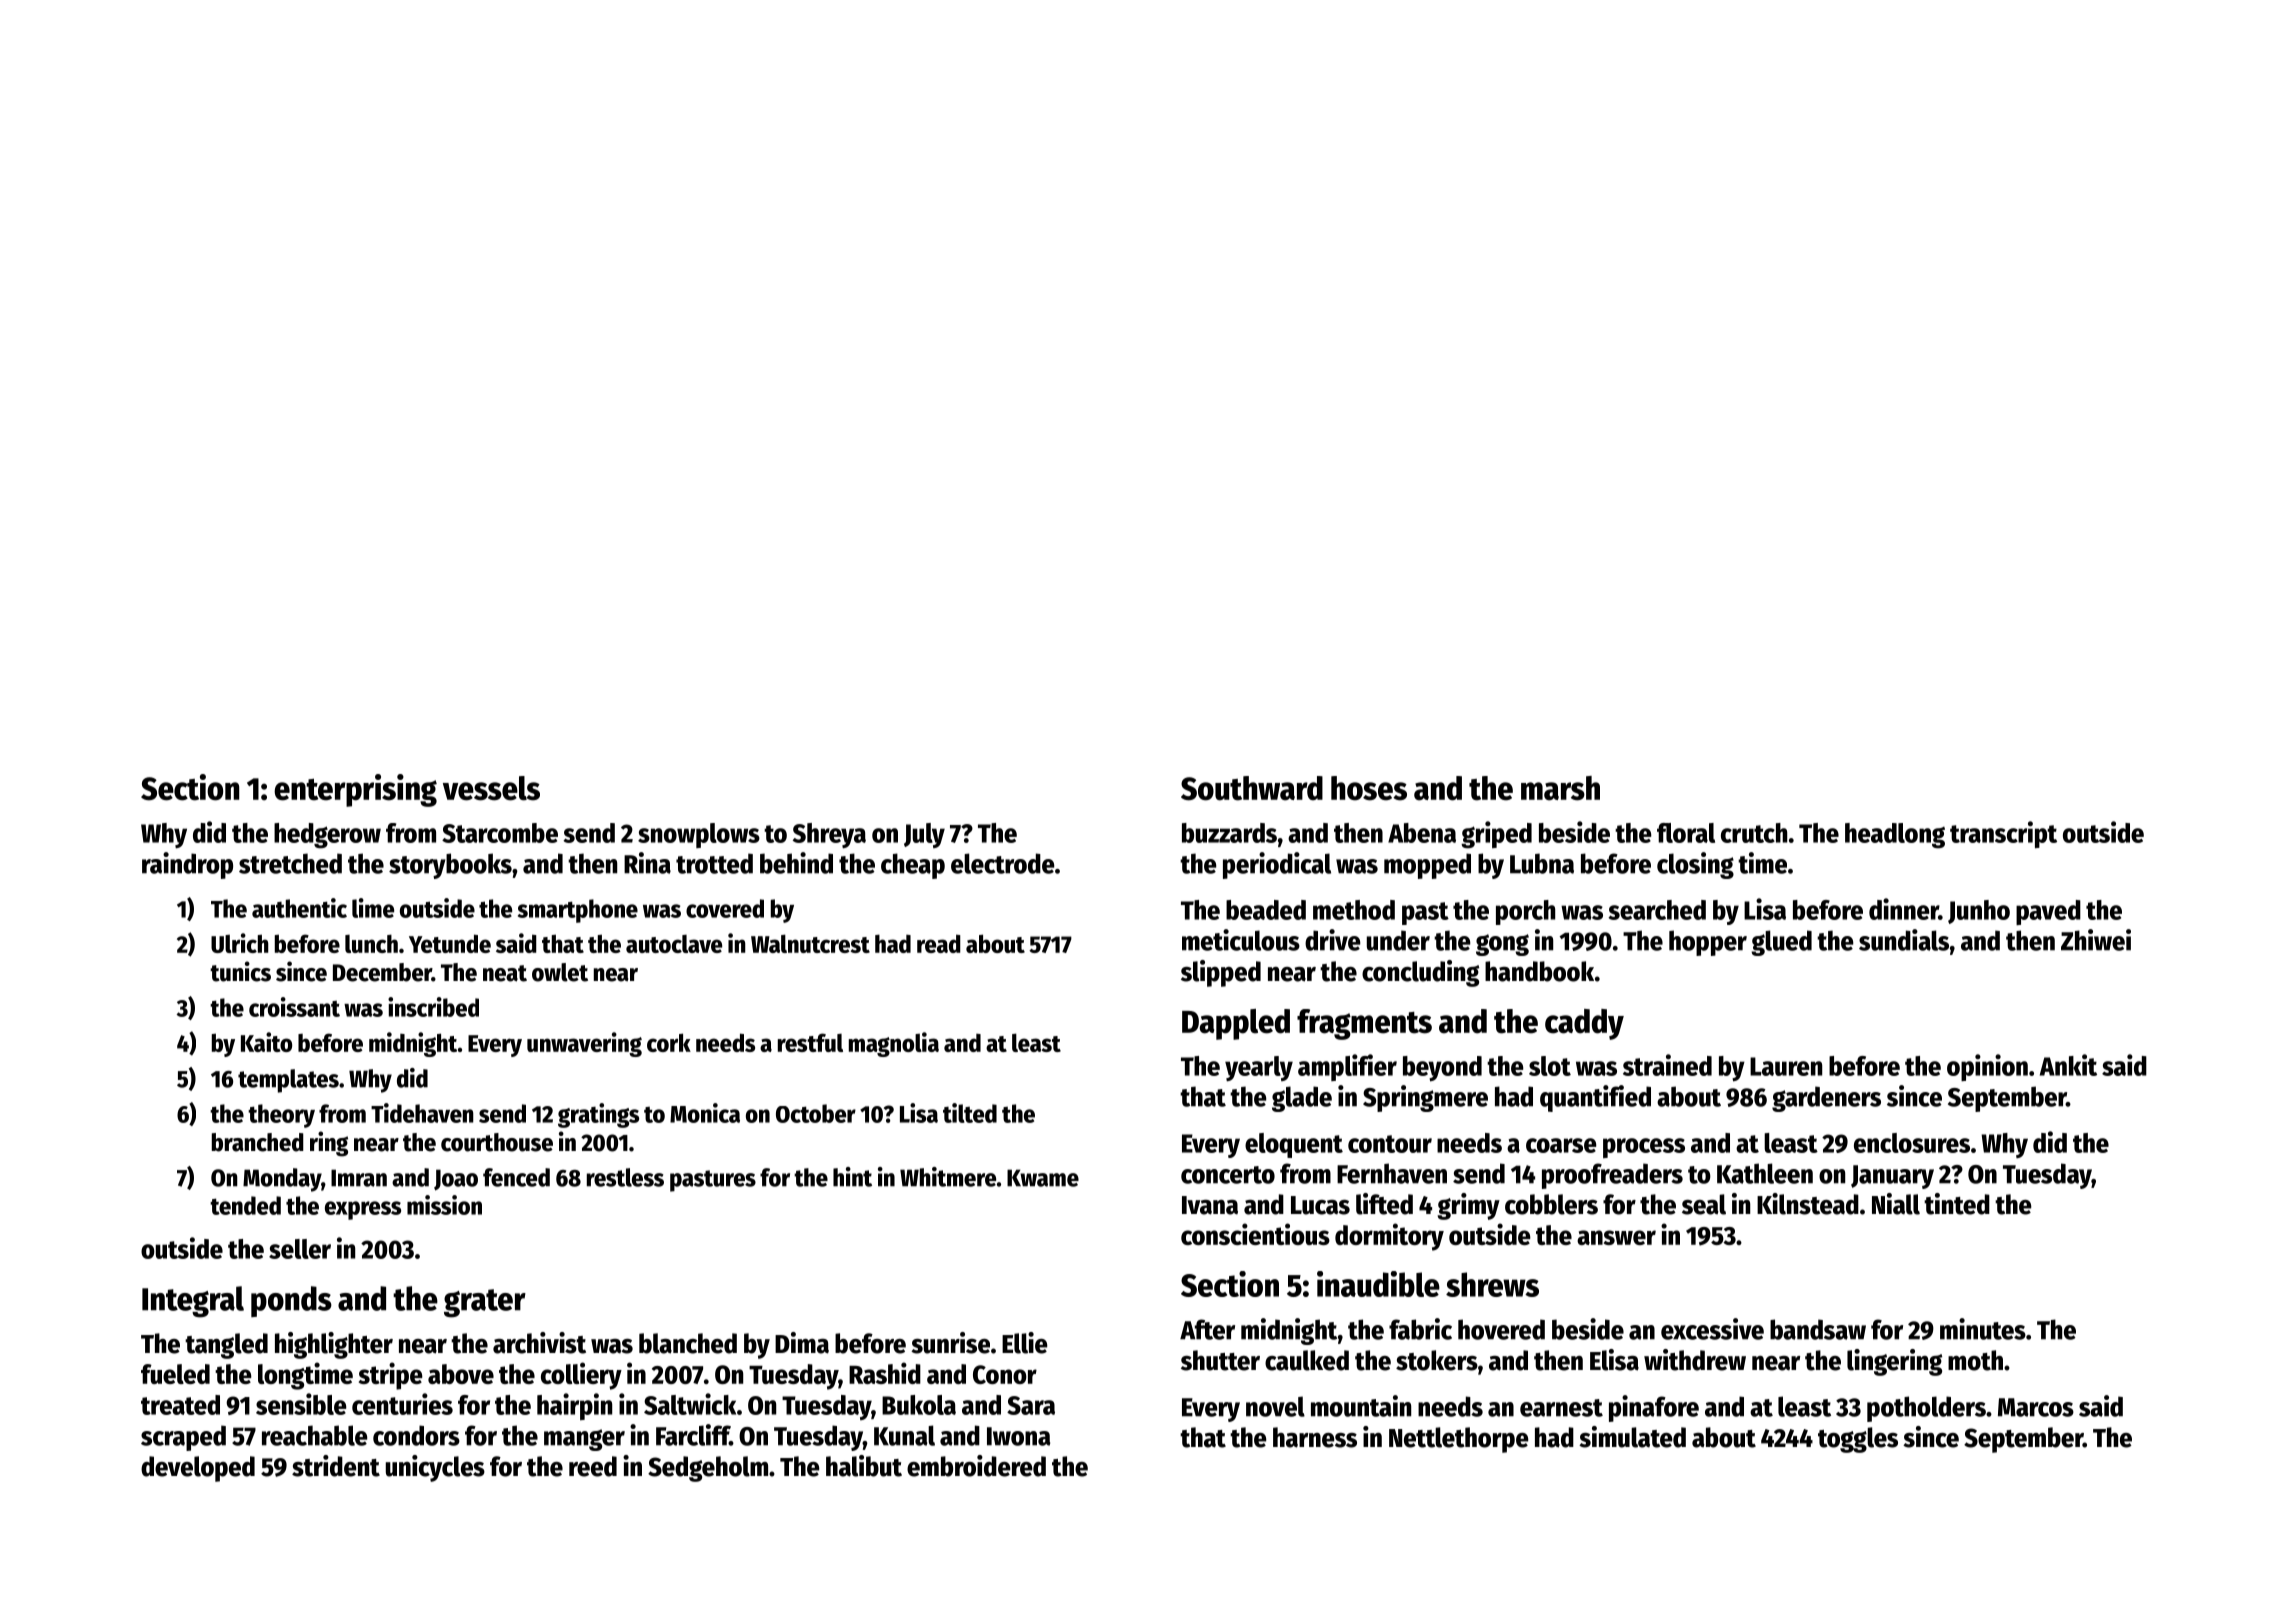 Image resolution: width=2292 pixels, height=1620 pixels. Describe the element at coordinates (315, 1435) in the page. I see `reachable` at that location.
